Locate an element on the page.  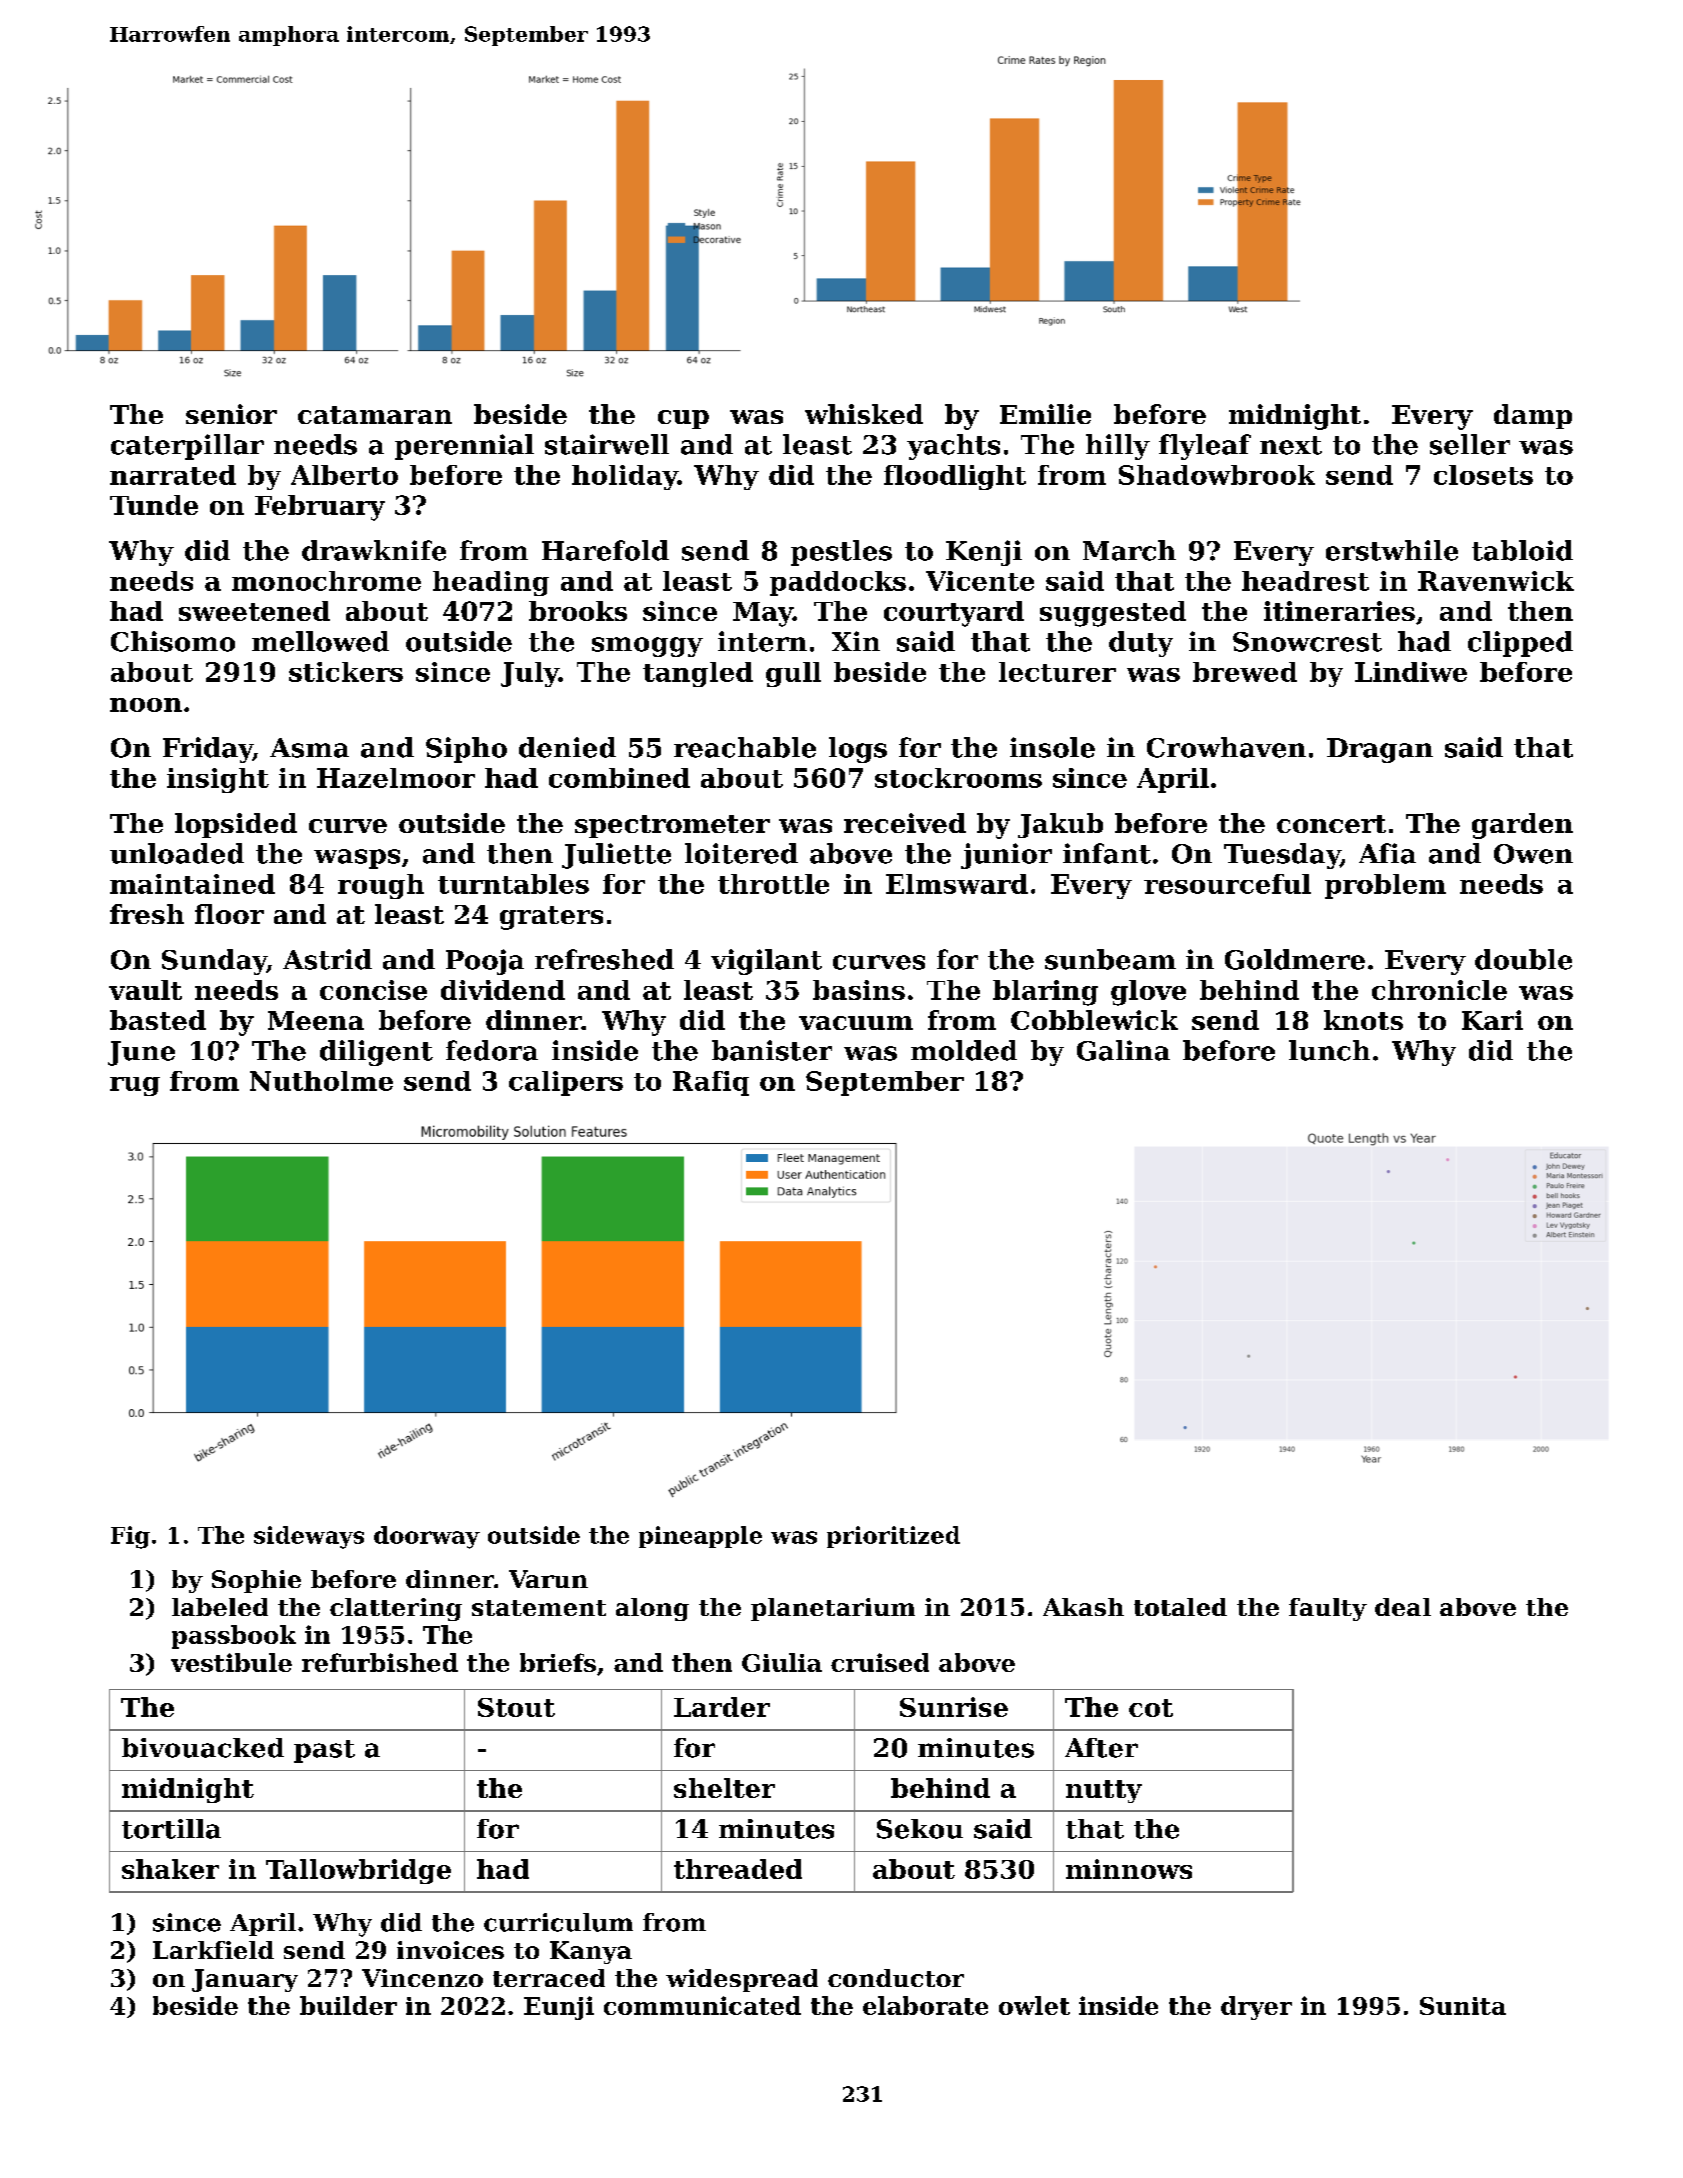
Galina is located at coordinates (1123, 1050).
